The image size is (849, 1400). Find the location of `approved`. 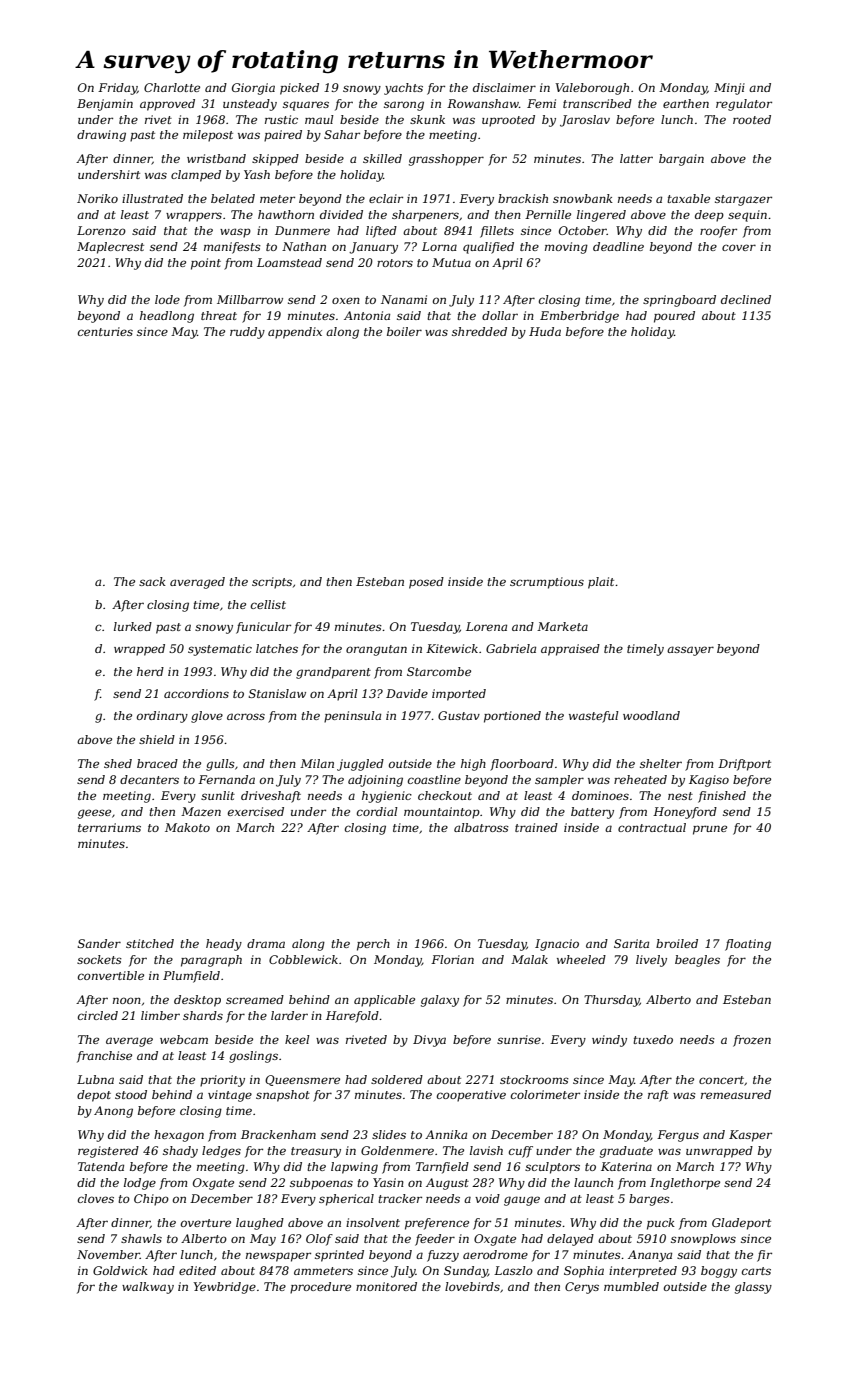

approved is located at coordinates (167, 105).
